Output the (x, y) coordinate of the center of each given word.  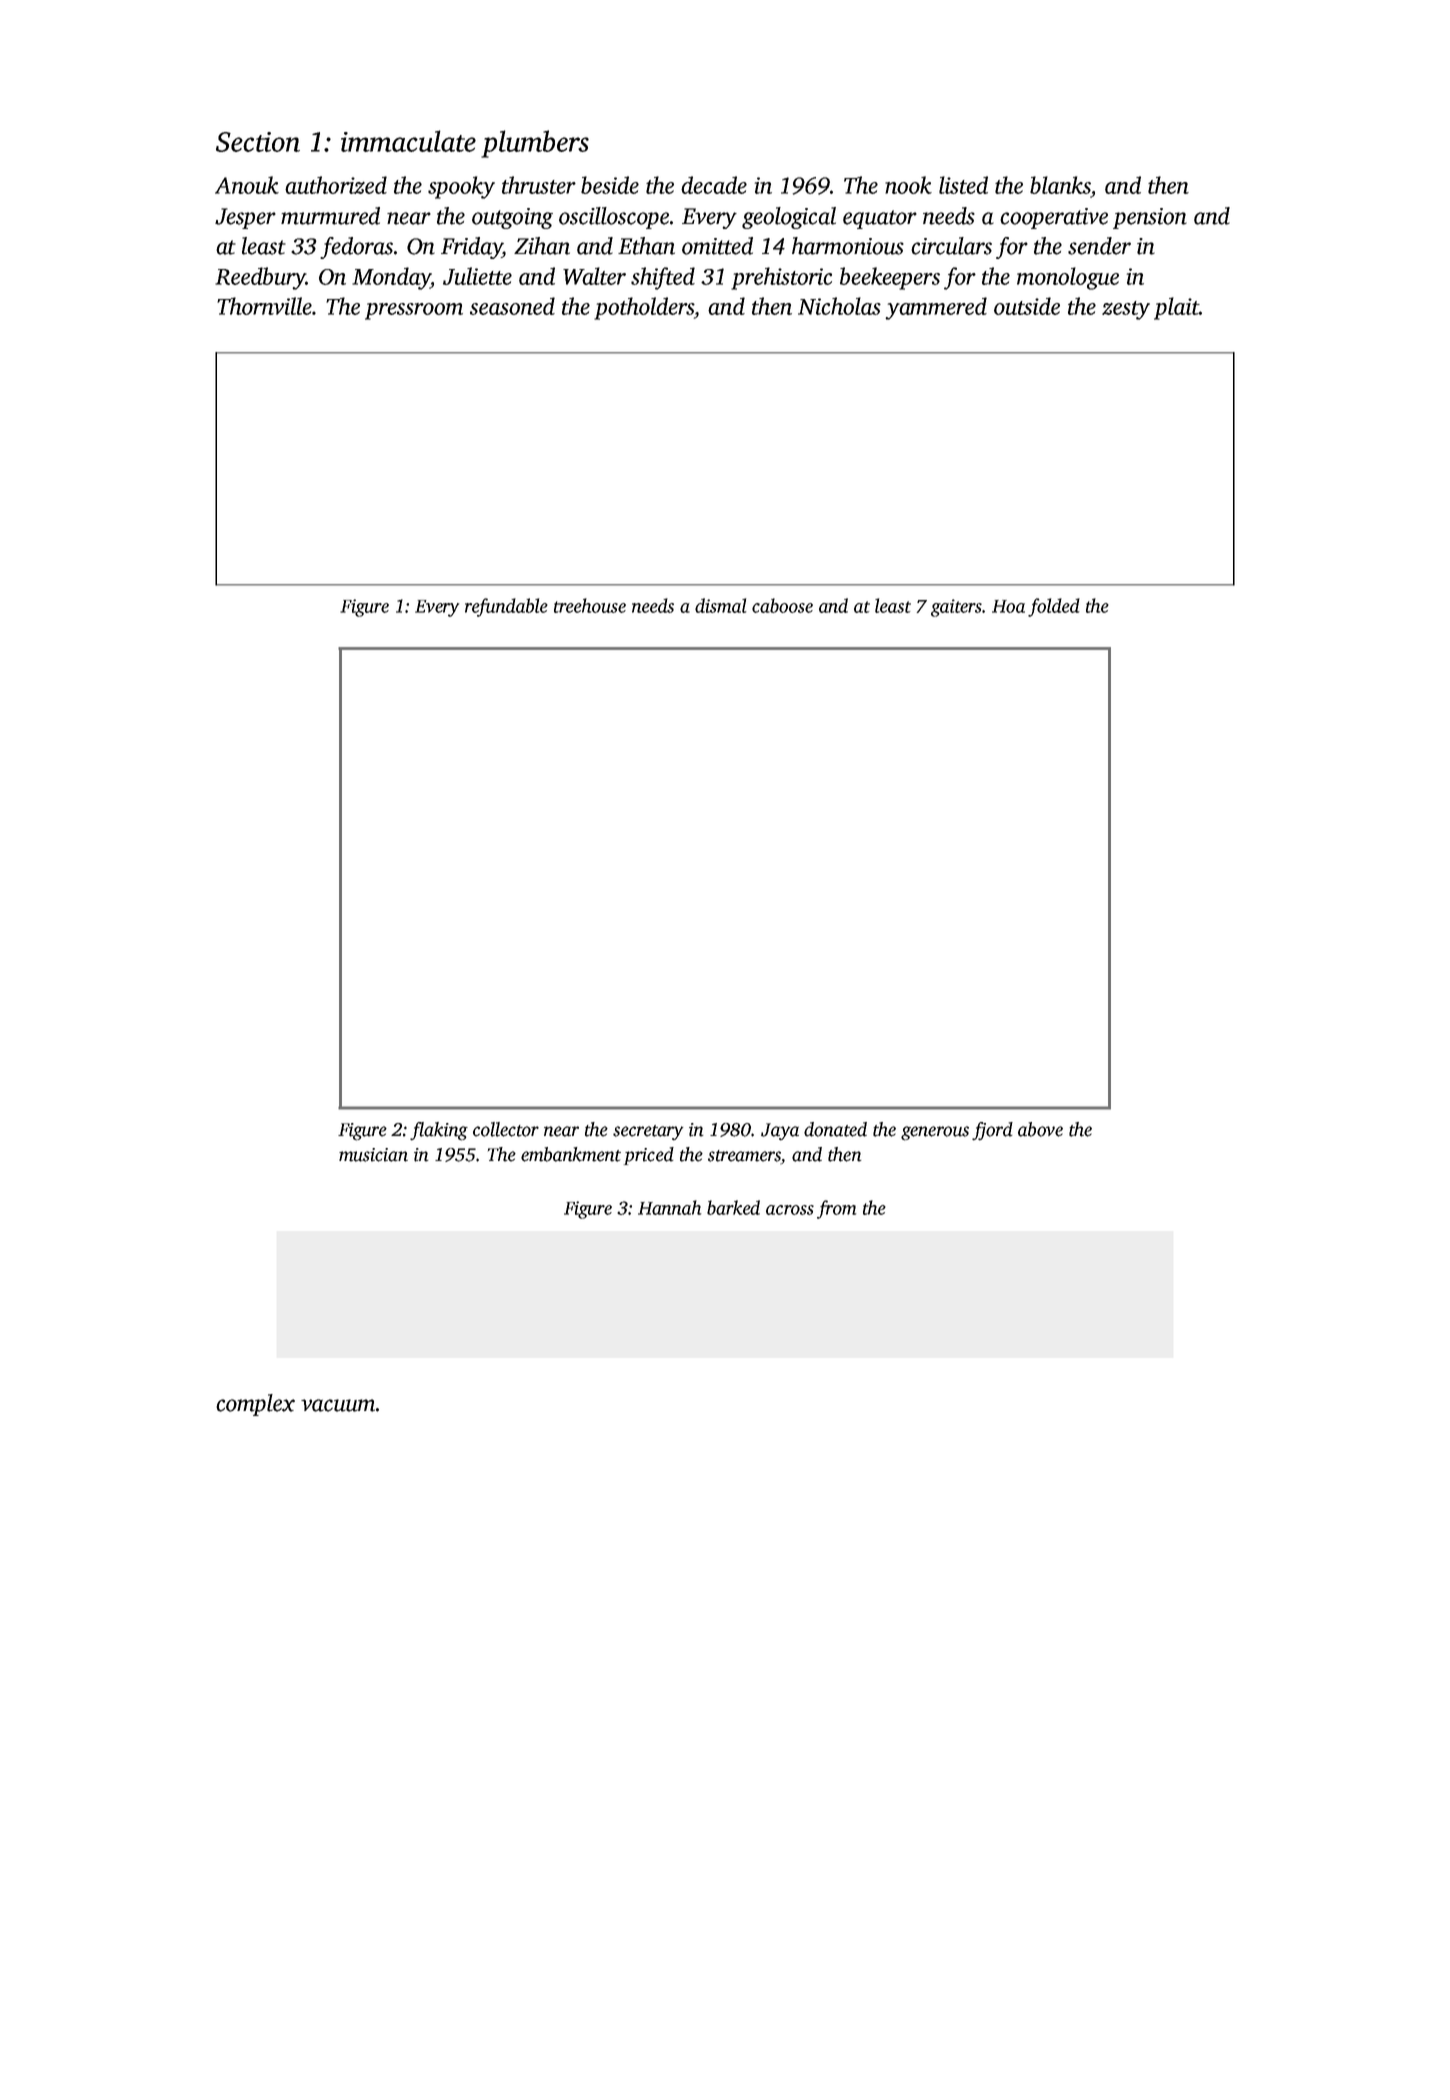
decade (714, 185)
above (1040, 1129)
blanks (1060, 185)
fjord (992, 1131)
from (836, 1209)
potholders (644, 308)
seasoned (512, 306)
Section (258, 142)
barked (733, 1207)
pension (1150, 218)
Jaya (780, 1131)
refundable (506, 607)
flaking (439, 1131)
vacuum (338, 1405)
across (790, 1210)
